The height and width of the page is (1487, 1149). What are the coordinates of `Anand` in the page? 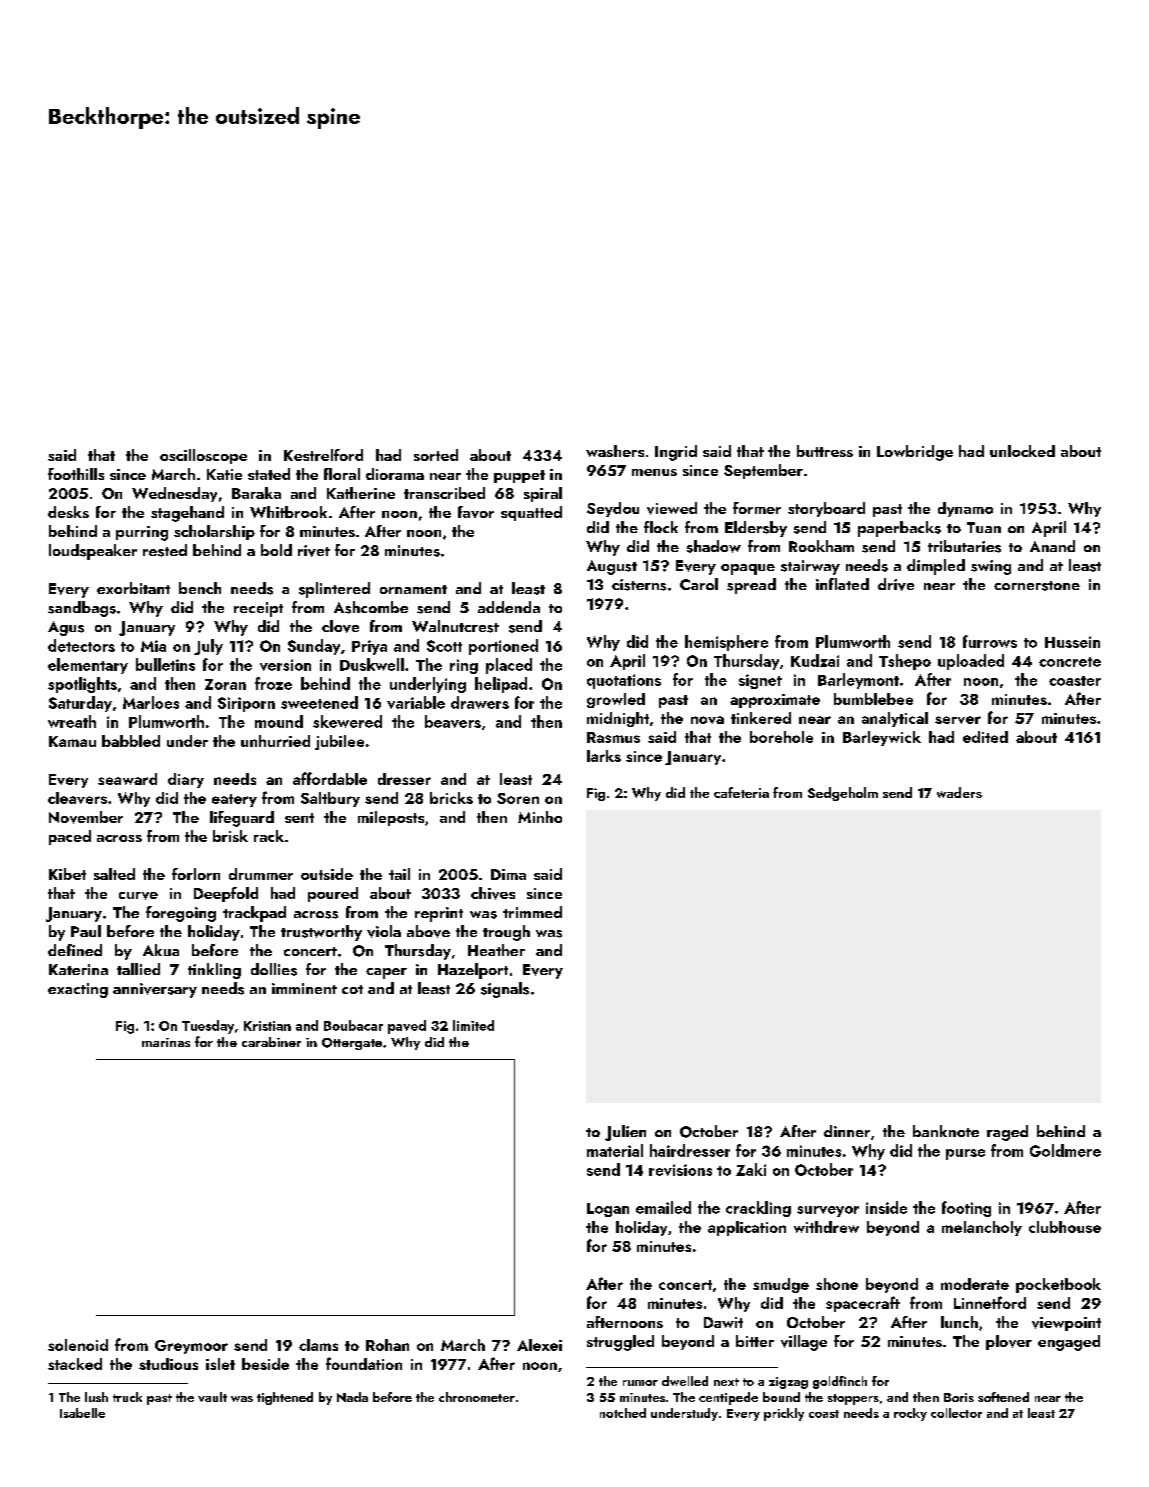 It's located at (1052, 546).
